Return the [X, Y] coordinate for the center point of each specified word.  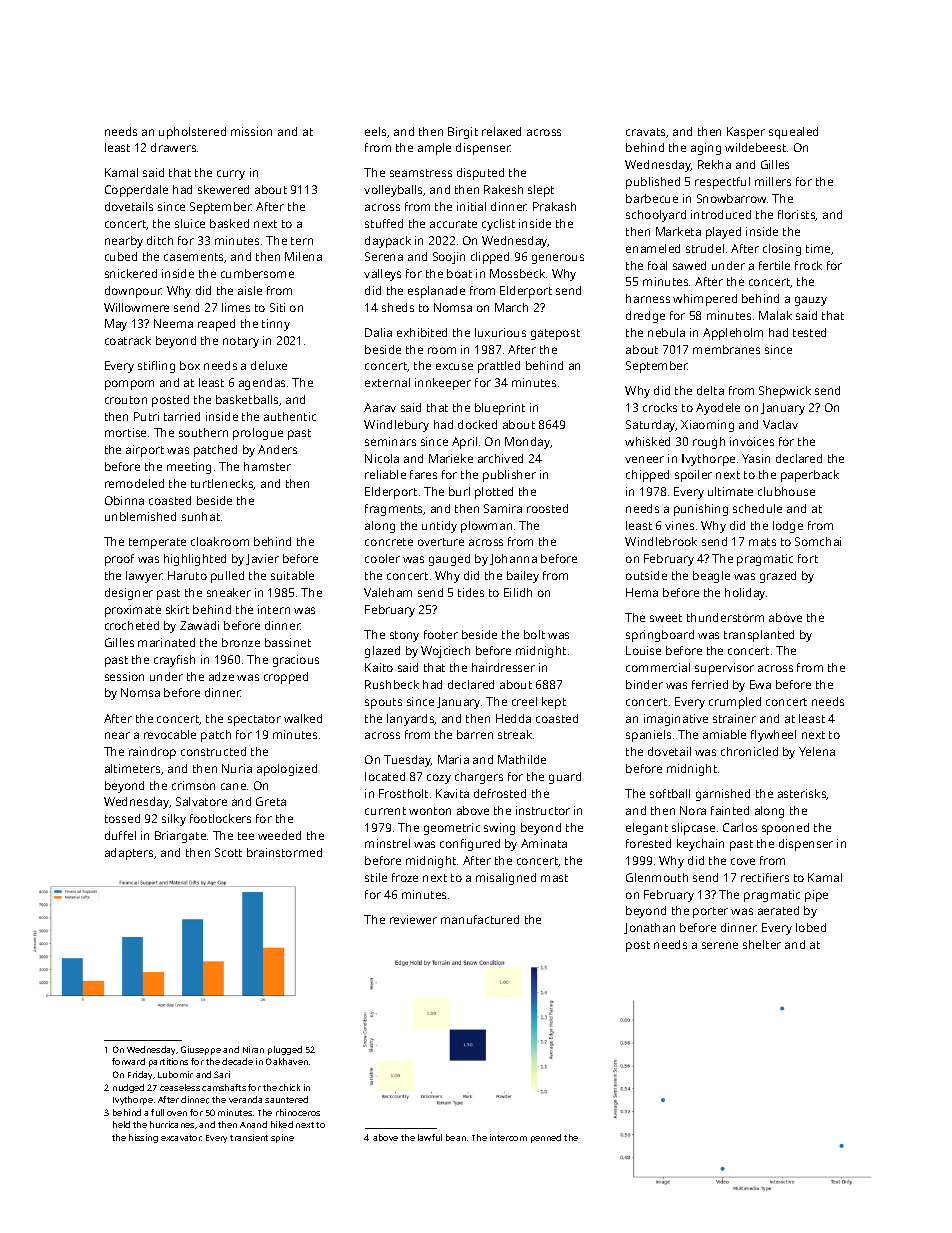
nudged [128, 1088]
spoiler [693, 476]
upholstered [192, 133]
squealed [793, 133]
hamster [267, 466]
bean [456, 1137]
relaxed [501, 131]
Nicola [382, 458]
